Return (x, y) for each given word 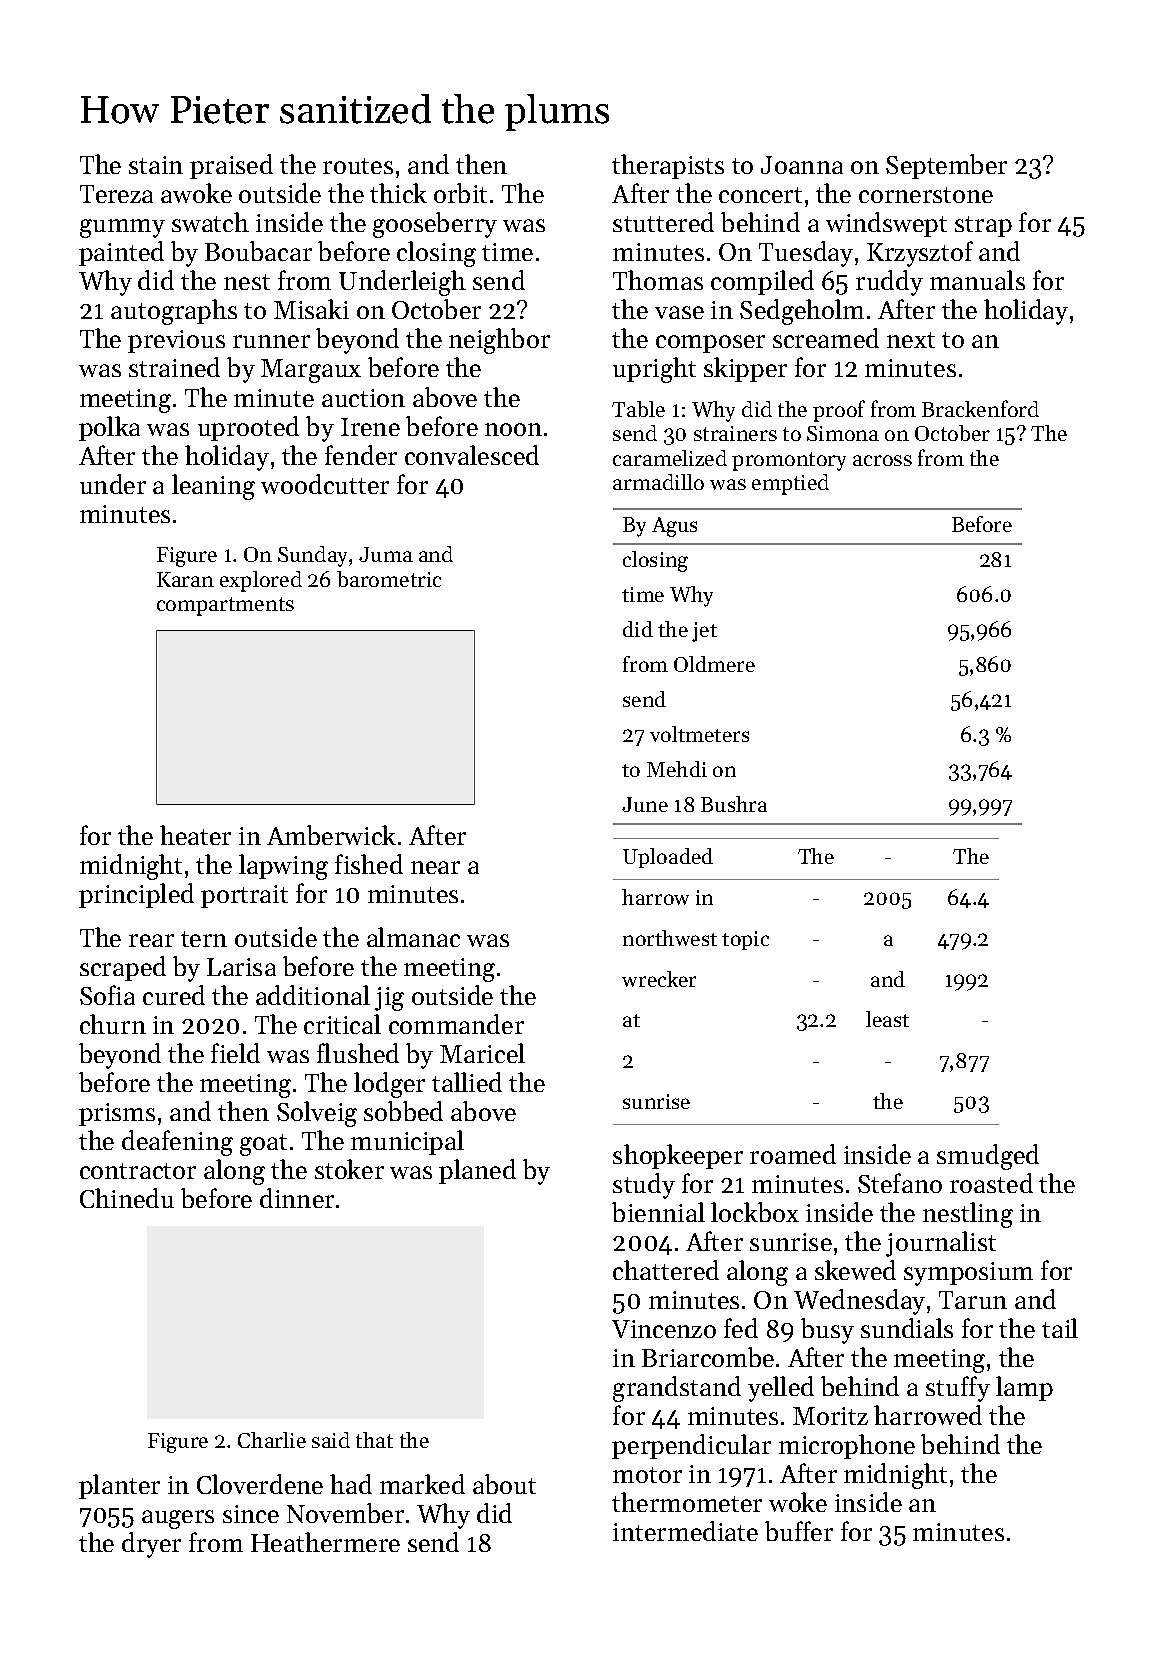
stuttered (663, 222)
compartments (225, 606)
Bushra (734, 804)
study (644, 1186)
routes (358, 166)
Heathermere (325, 1542)
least (887, 1019)
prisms (117, 1114)
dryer (151, 1545)
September (946, 166)
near (435, 867)
